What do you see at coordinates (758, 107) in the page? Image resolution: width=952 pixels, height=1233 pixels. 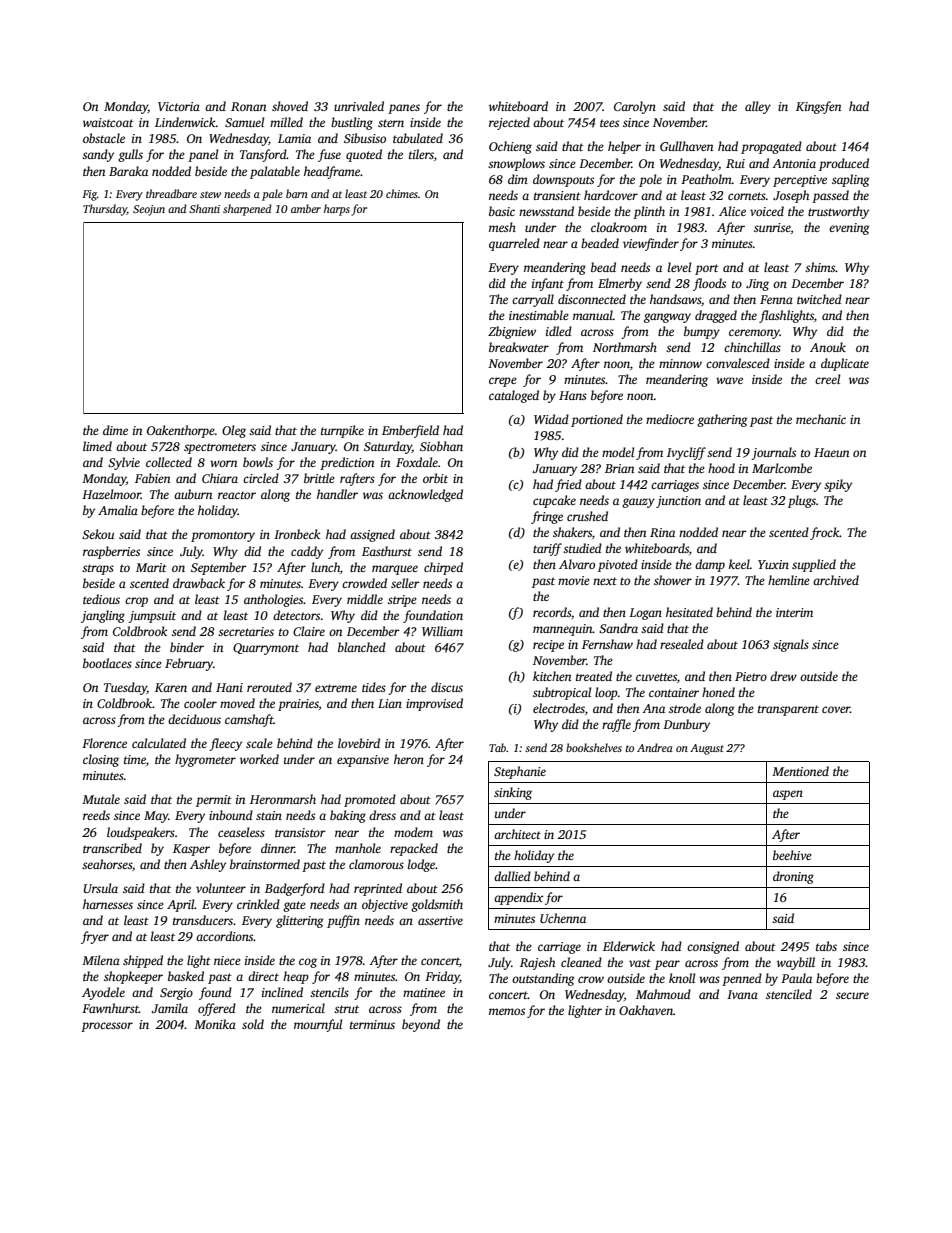 I see `alley` at bounding box center [758, 107].
